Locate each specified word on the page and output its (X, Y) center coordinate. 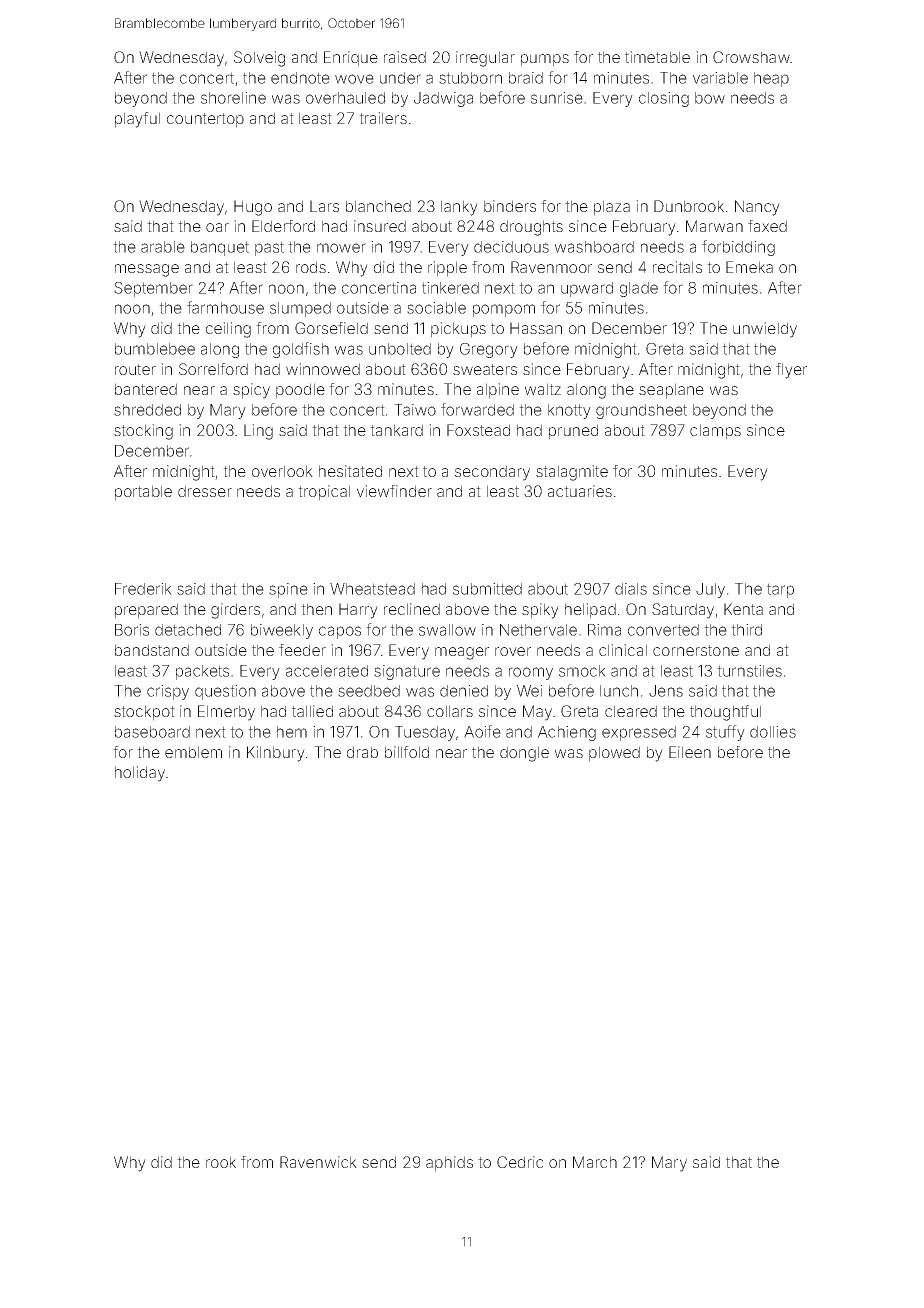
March (595, 1162)
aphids (449, 1164)
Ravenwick (318, 1162)
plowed (614, 754)
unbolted (400, 349)
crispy (168, 692)
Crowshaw (751, 57)
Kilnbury (276, 754)
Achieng (567, 733)
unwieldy (765, 330)
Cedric (520, 1162)
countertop (205, 120)
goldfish (301, 350)
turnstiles (749, 671)
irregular (485, 59)
